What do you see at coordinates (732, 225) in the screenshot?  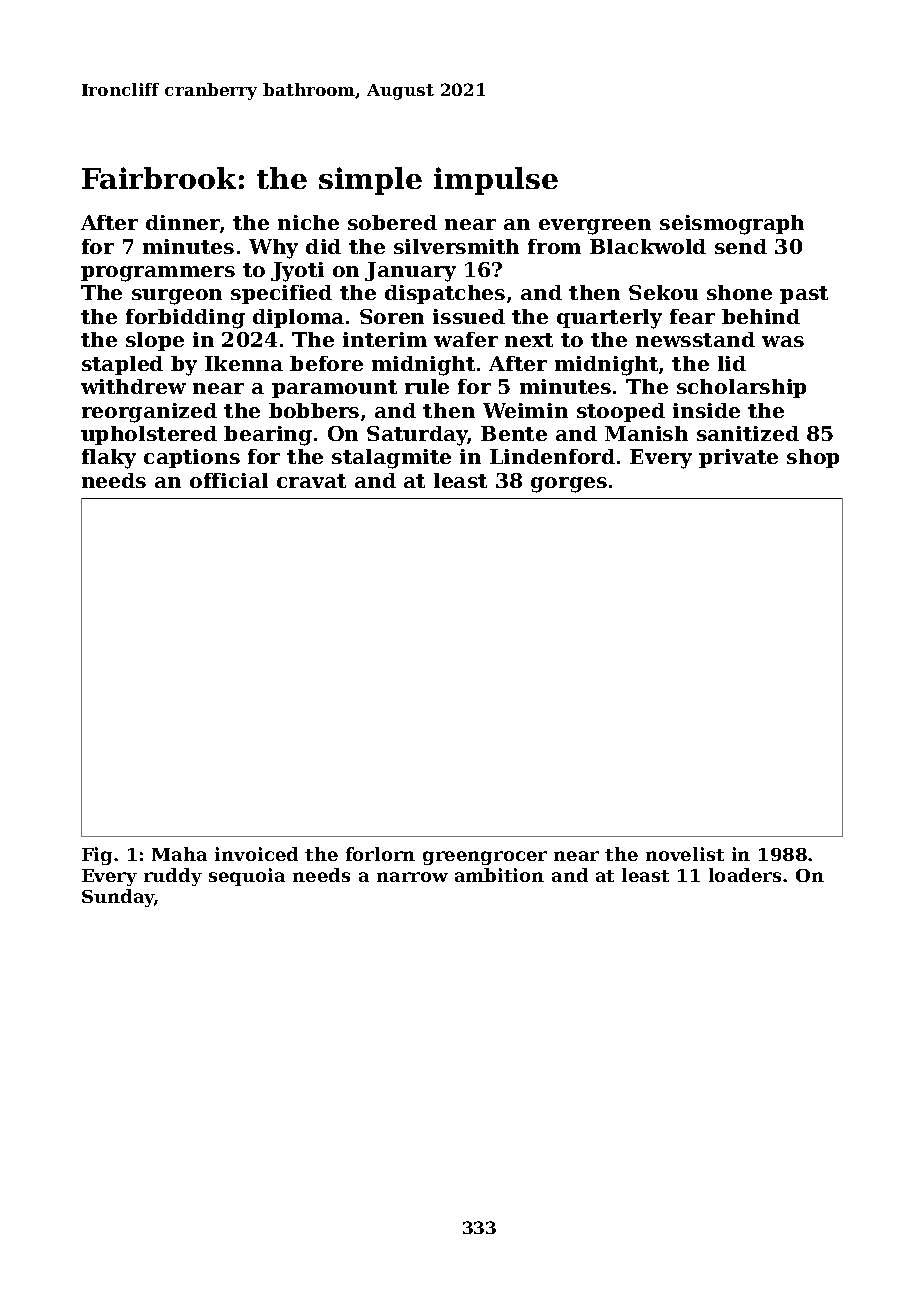 I see `seismograph` at bounding box center [732, 225].
